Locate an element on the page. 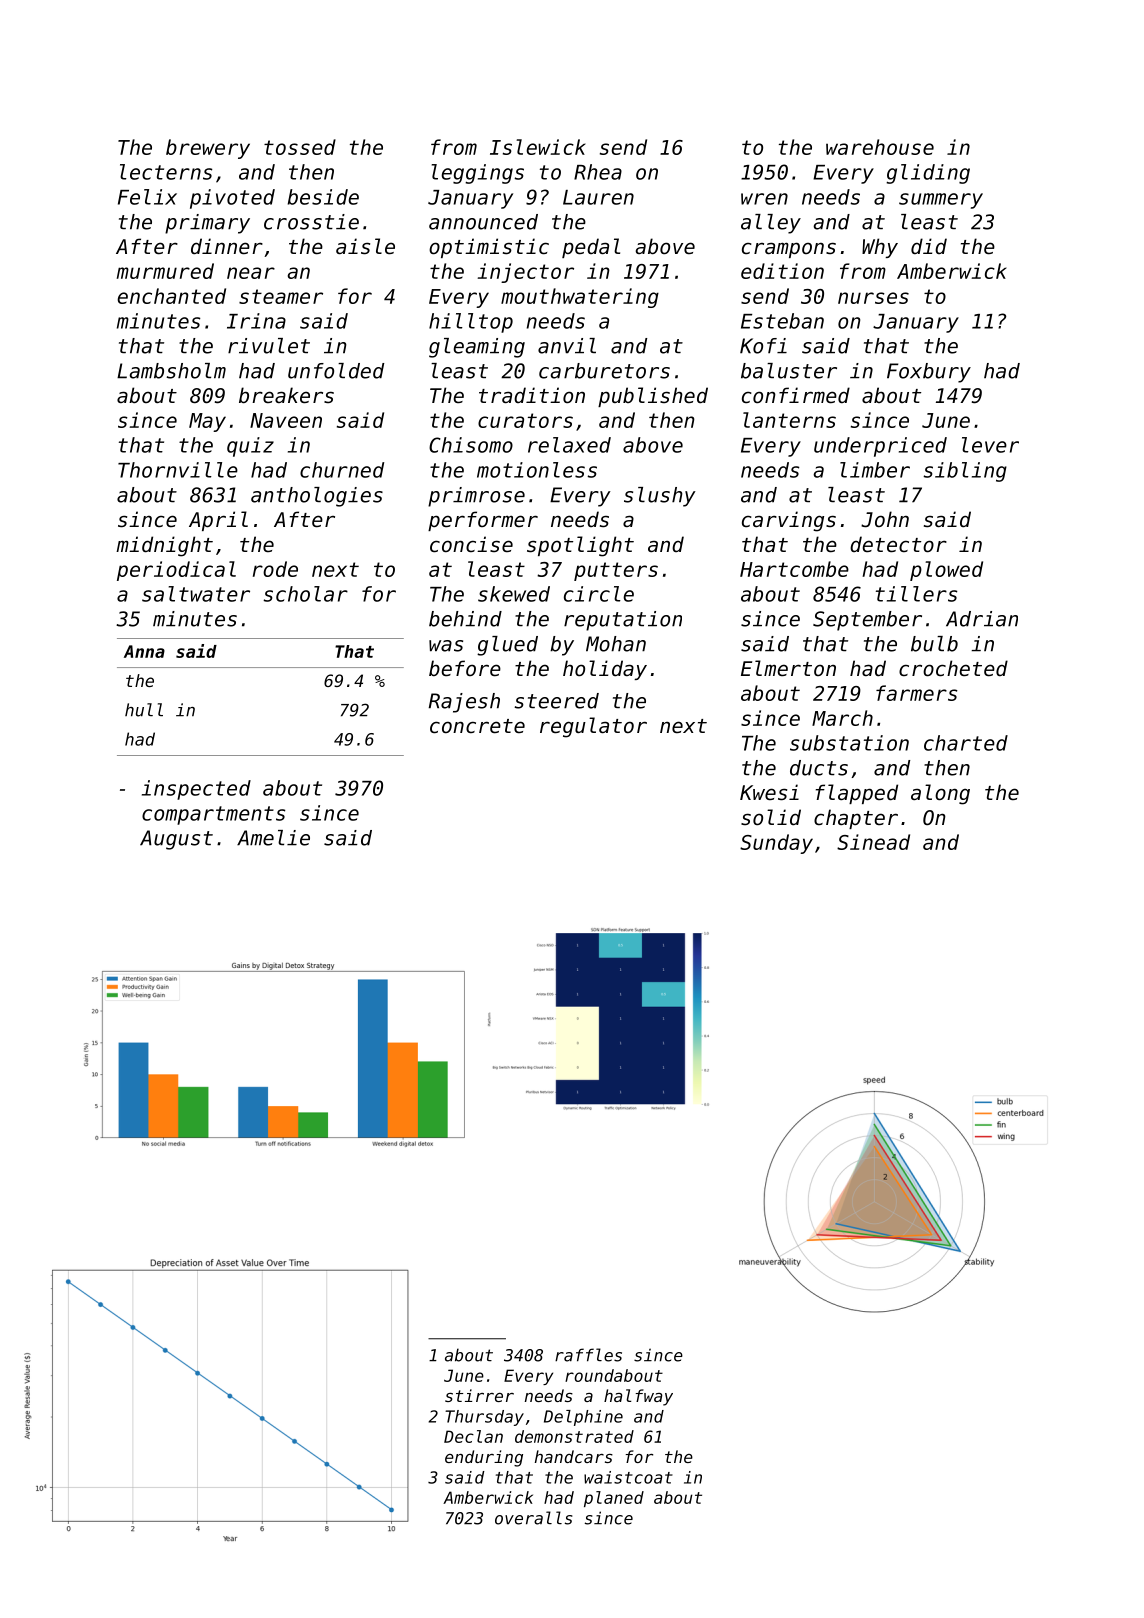  chapter is located at coordinates (856, 819).
